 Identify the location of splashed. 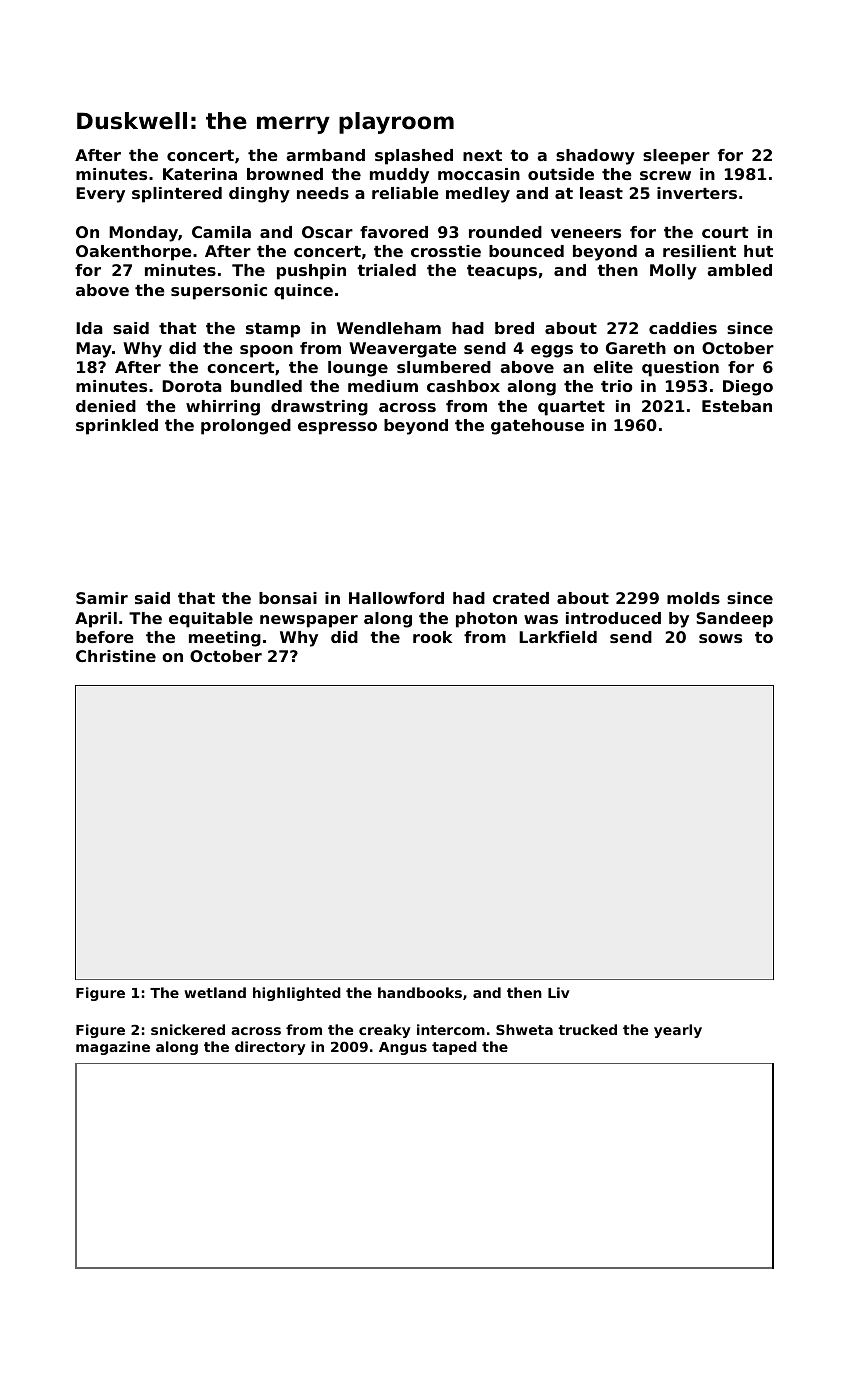
(414, 157).
